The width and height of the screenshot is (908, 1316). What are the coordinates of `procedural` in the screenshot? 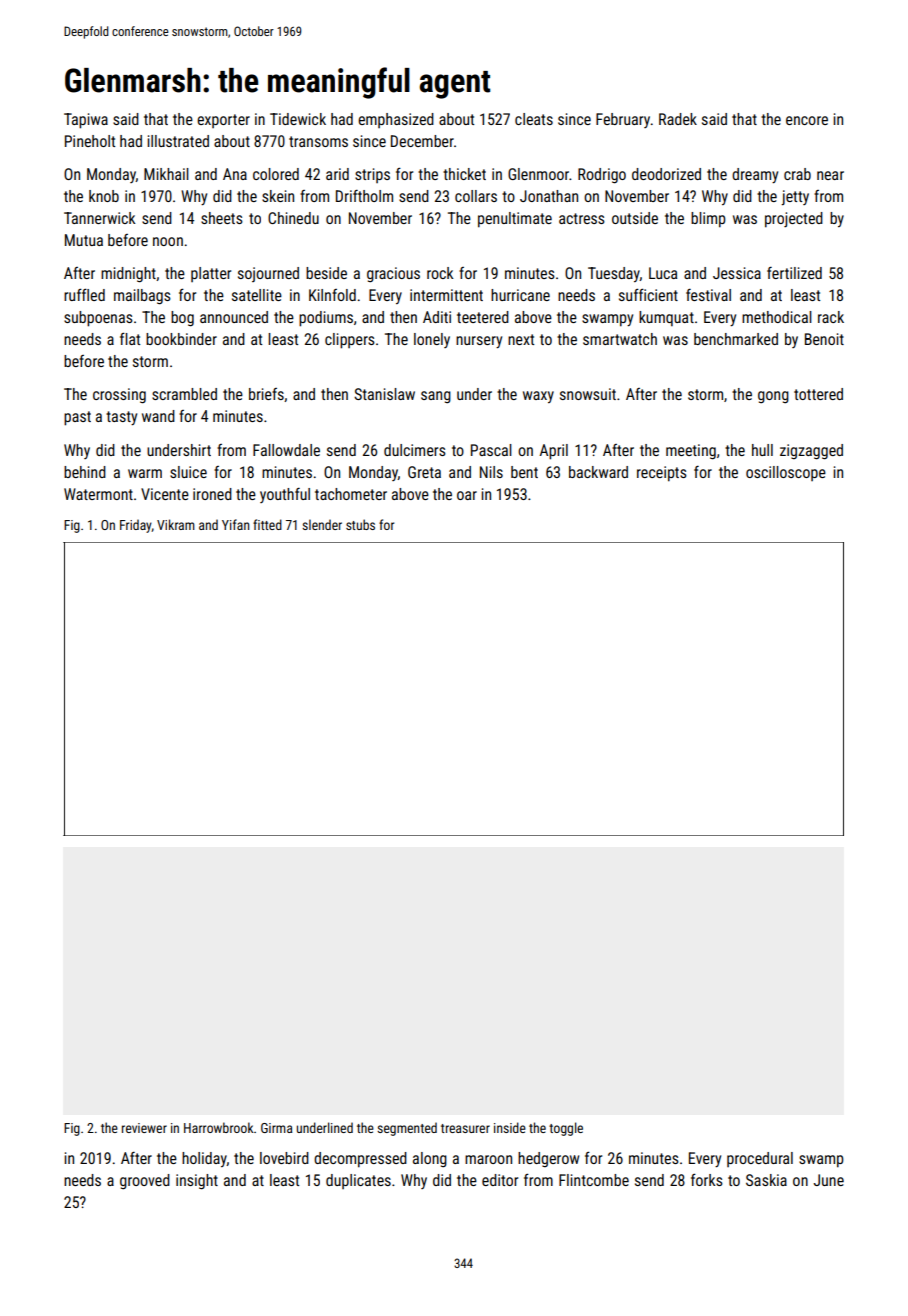 It's located at (760, 1159).
